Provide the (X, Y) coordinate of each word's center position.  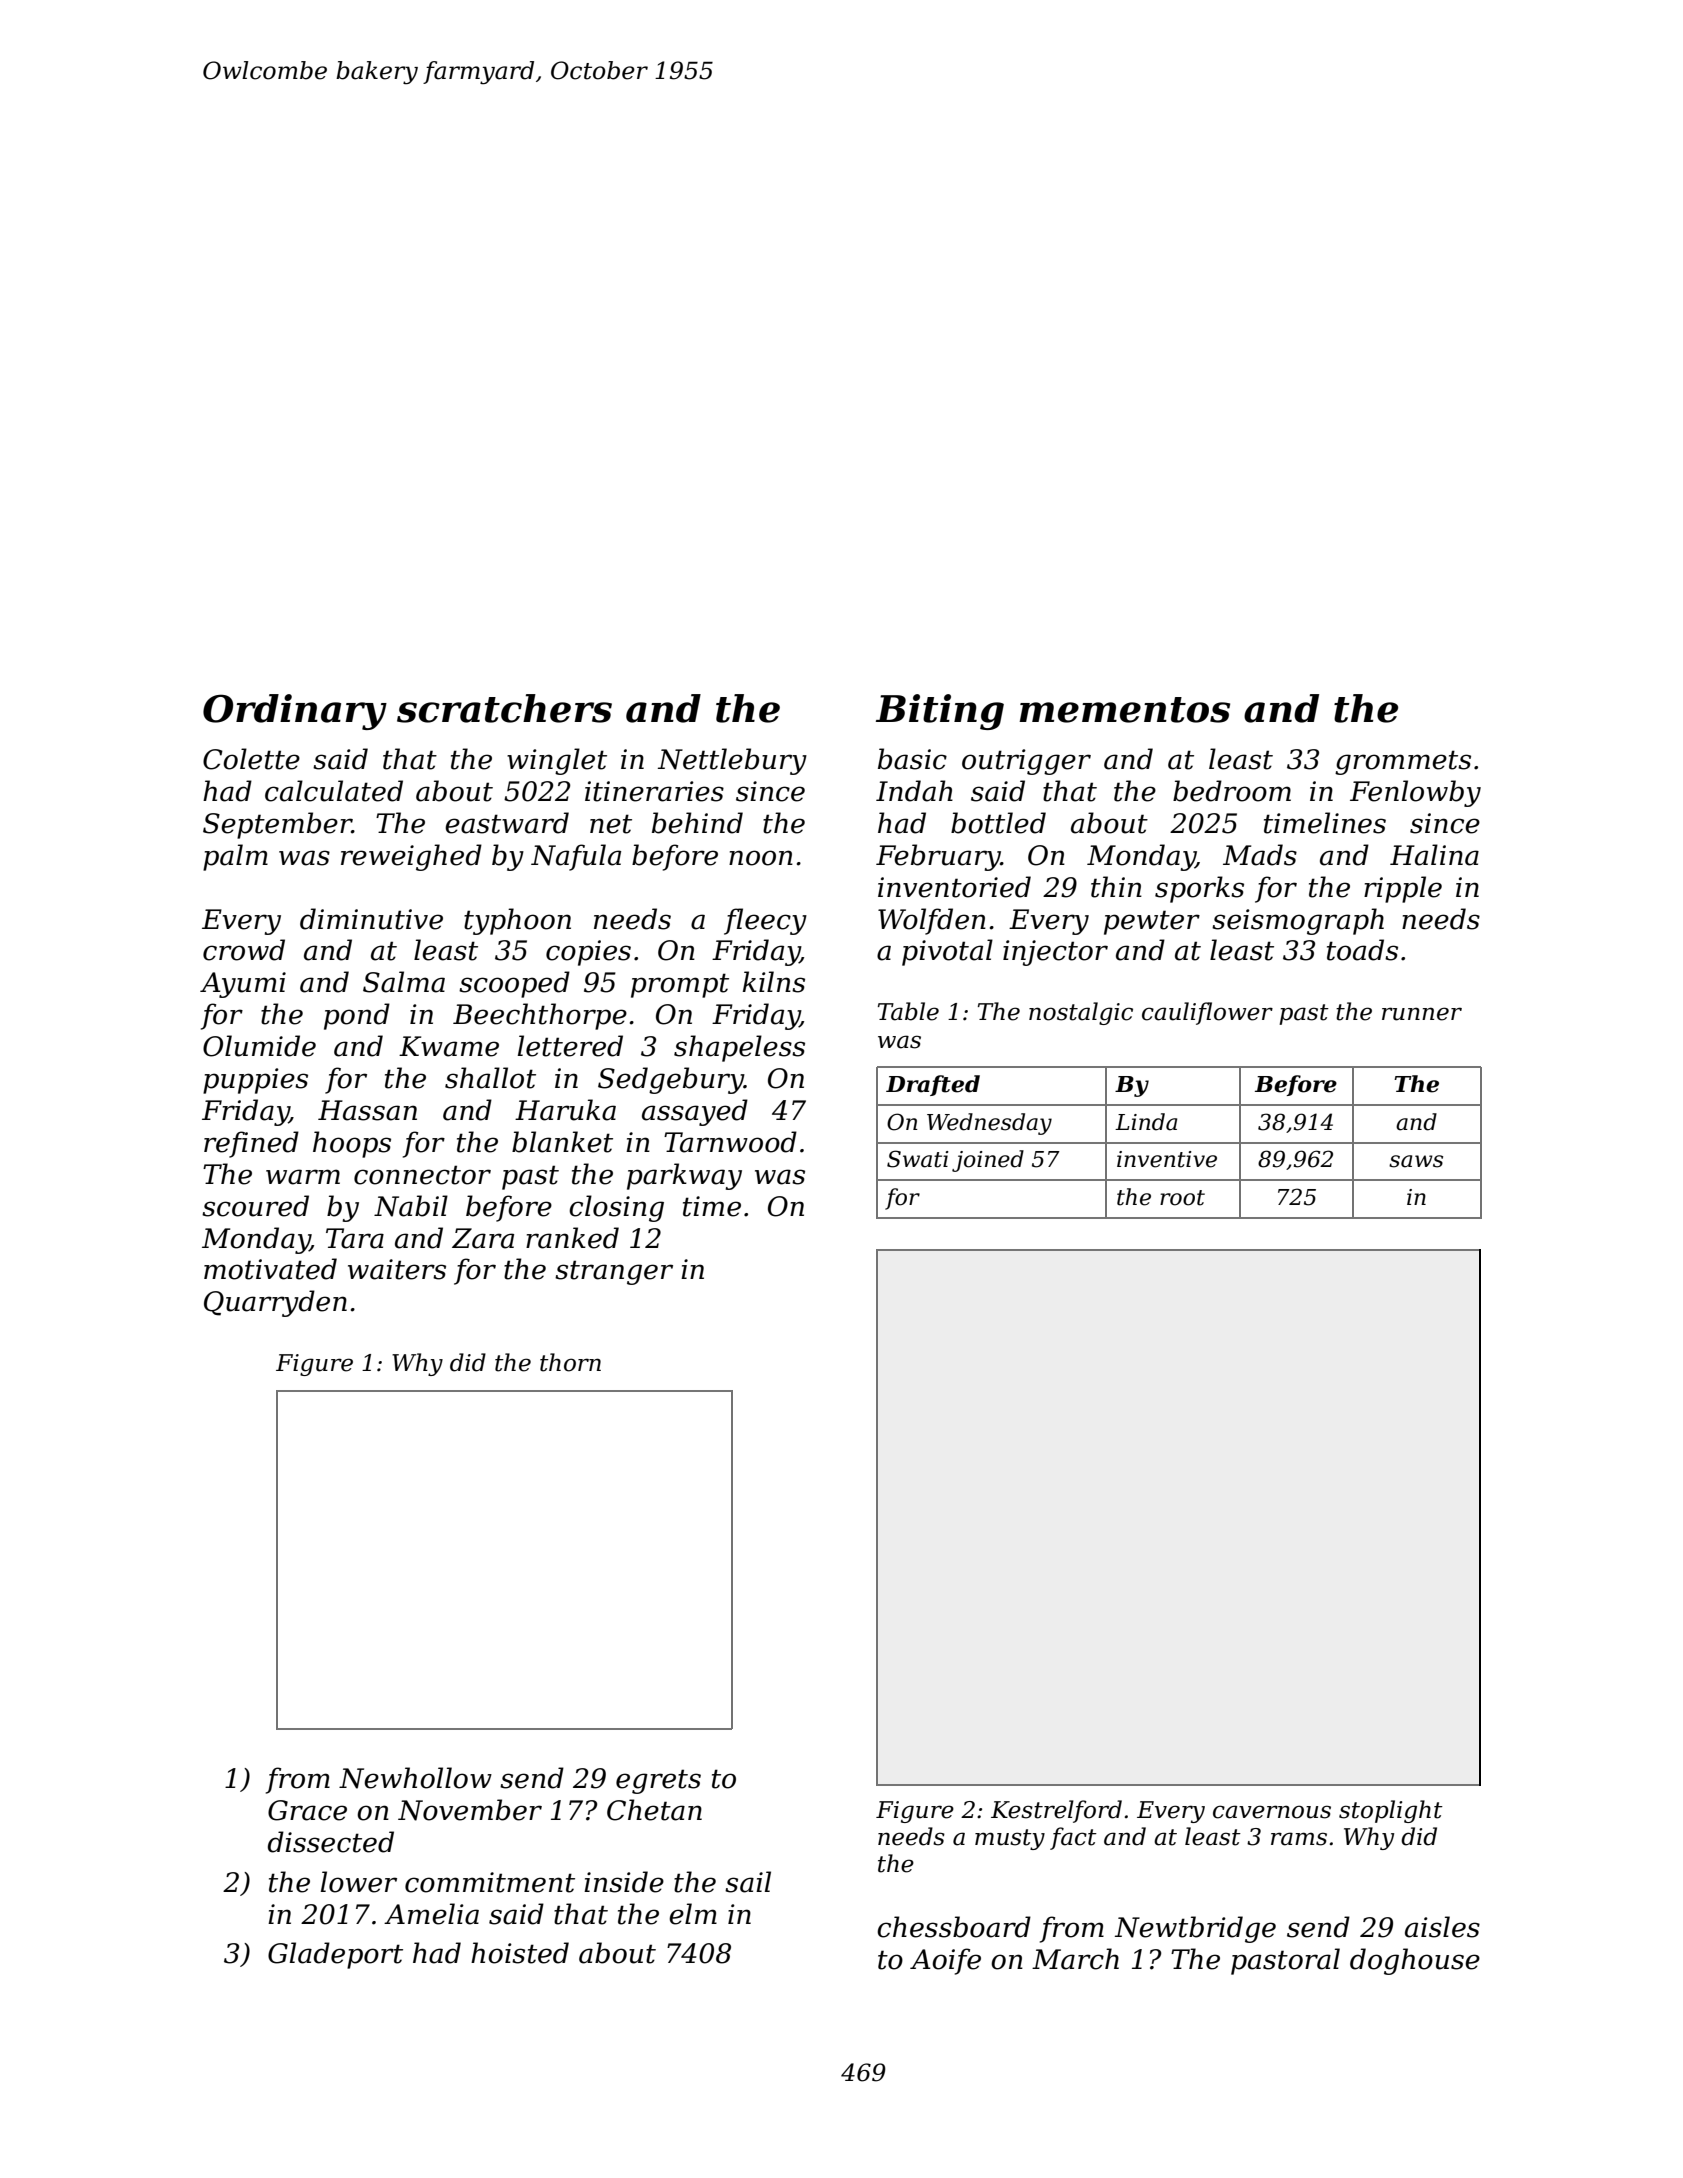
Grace (307, 1810)
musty (1010, 1839)
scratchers (504, 708)
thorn (570, 1362)
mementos (1124, 710)
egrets (658, 1781)
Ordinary (295, 712)
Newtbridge (1195, 1929)
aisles (1442, 1927)
